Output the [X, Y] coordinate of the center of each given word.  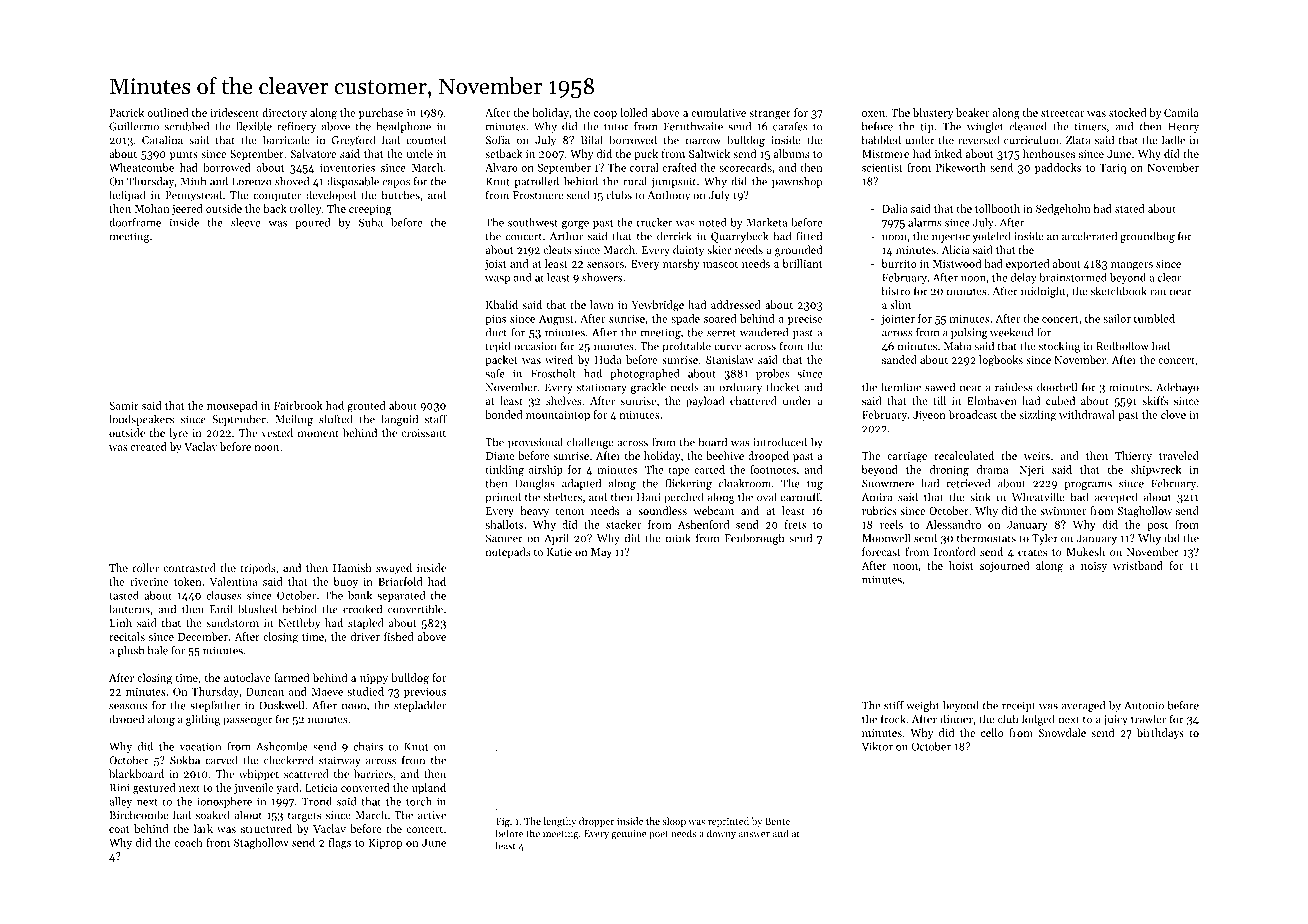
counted [426, 140]
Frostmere [538, 195]
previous [425, 692]
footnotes [773, 469]
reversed [979, 140]
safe [495, 373]
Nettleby [299, 624]
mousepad [232, 406]
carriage [907, 457]
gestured [154, 789]
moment [318, 433]
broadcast [973, 414]
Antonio [1144, 705]
